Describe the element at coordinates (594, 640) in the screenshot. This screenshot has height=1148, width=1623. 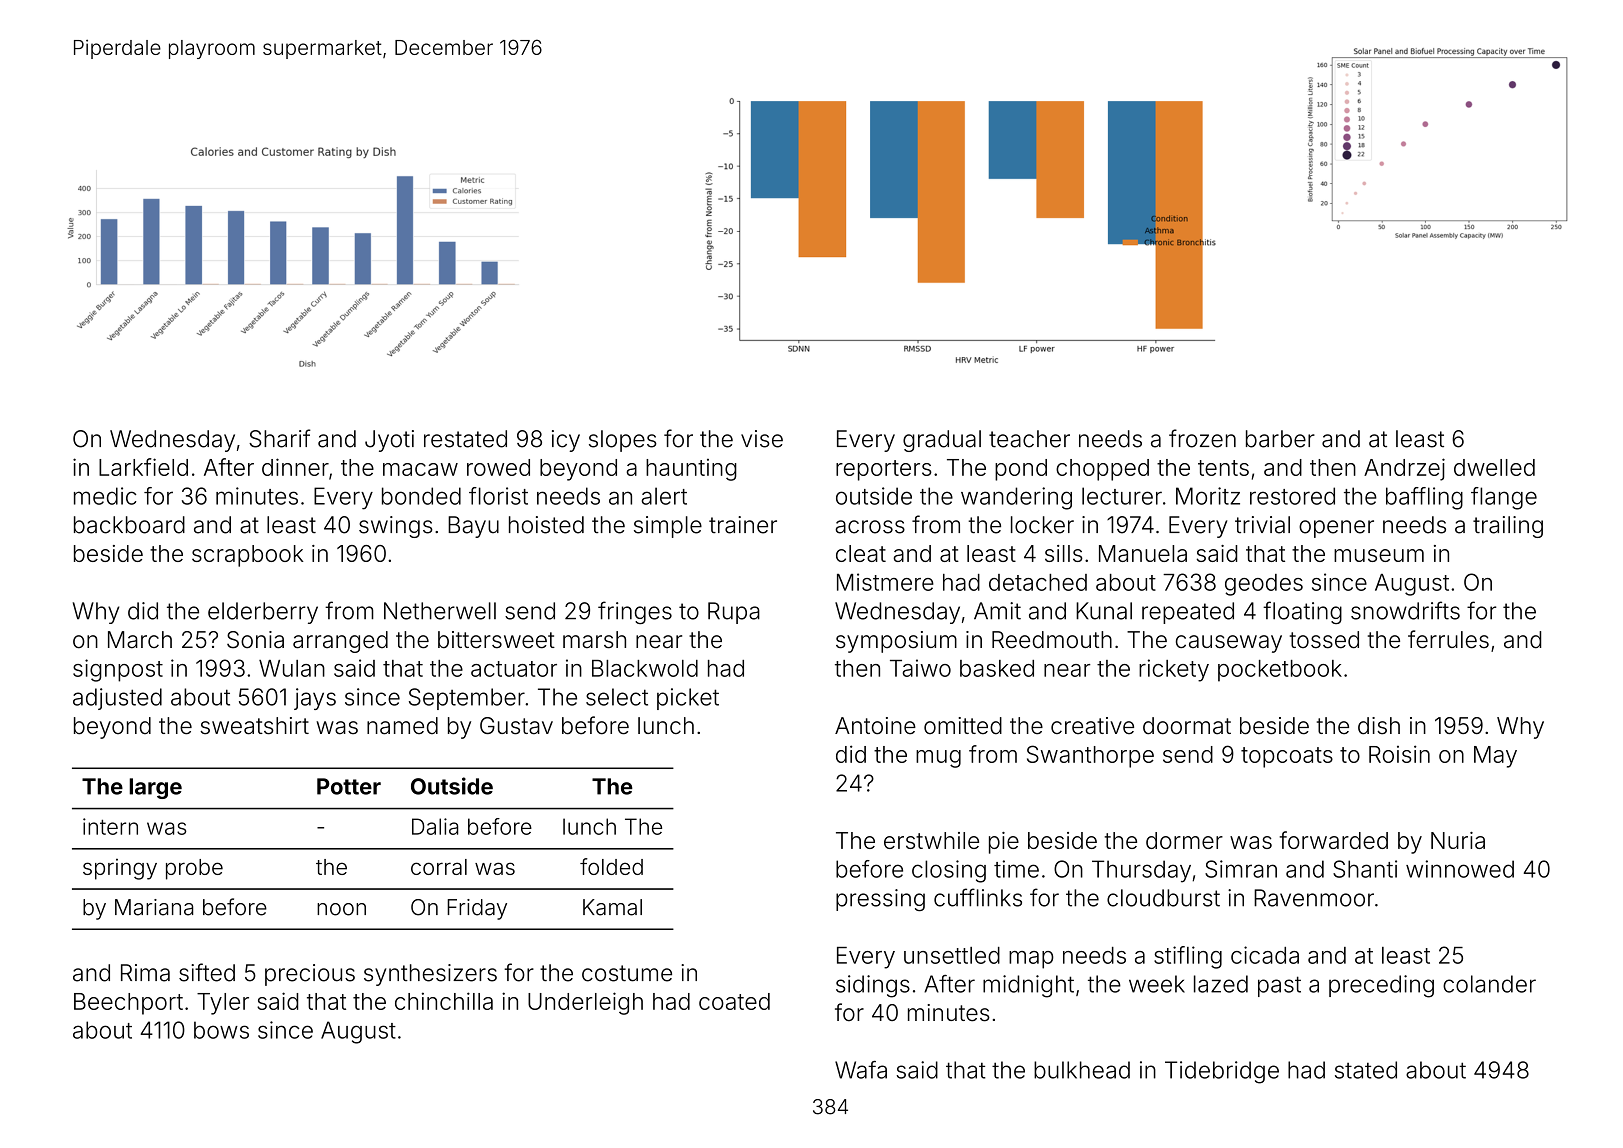
I see `marsh` at that location.
